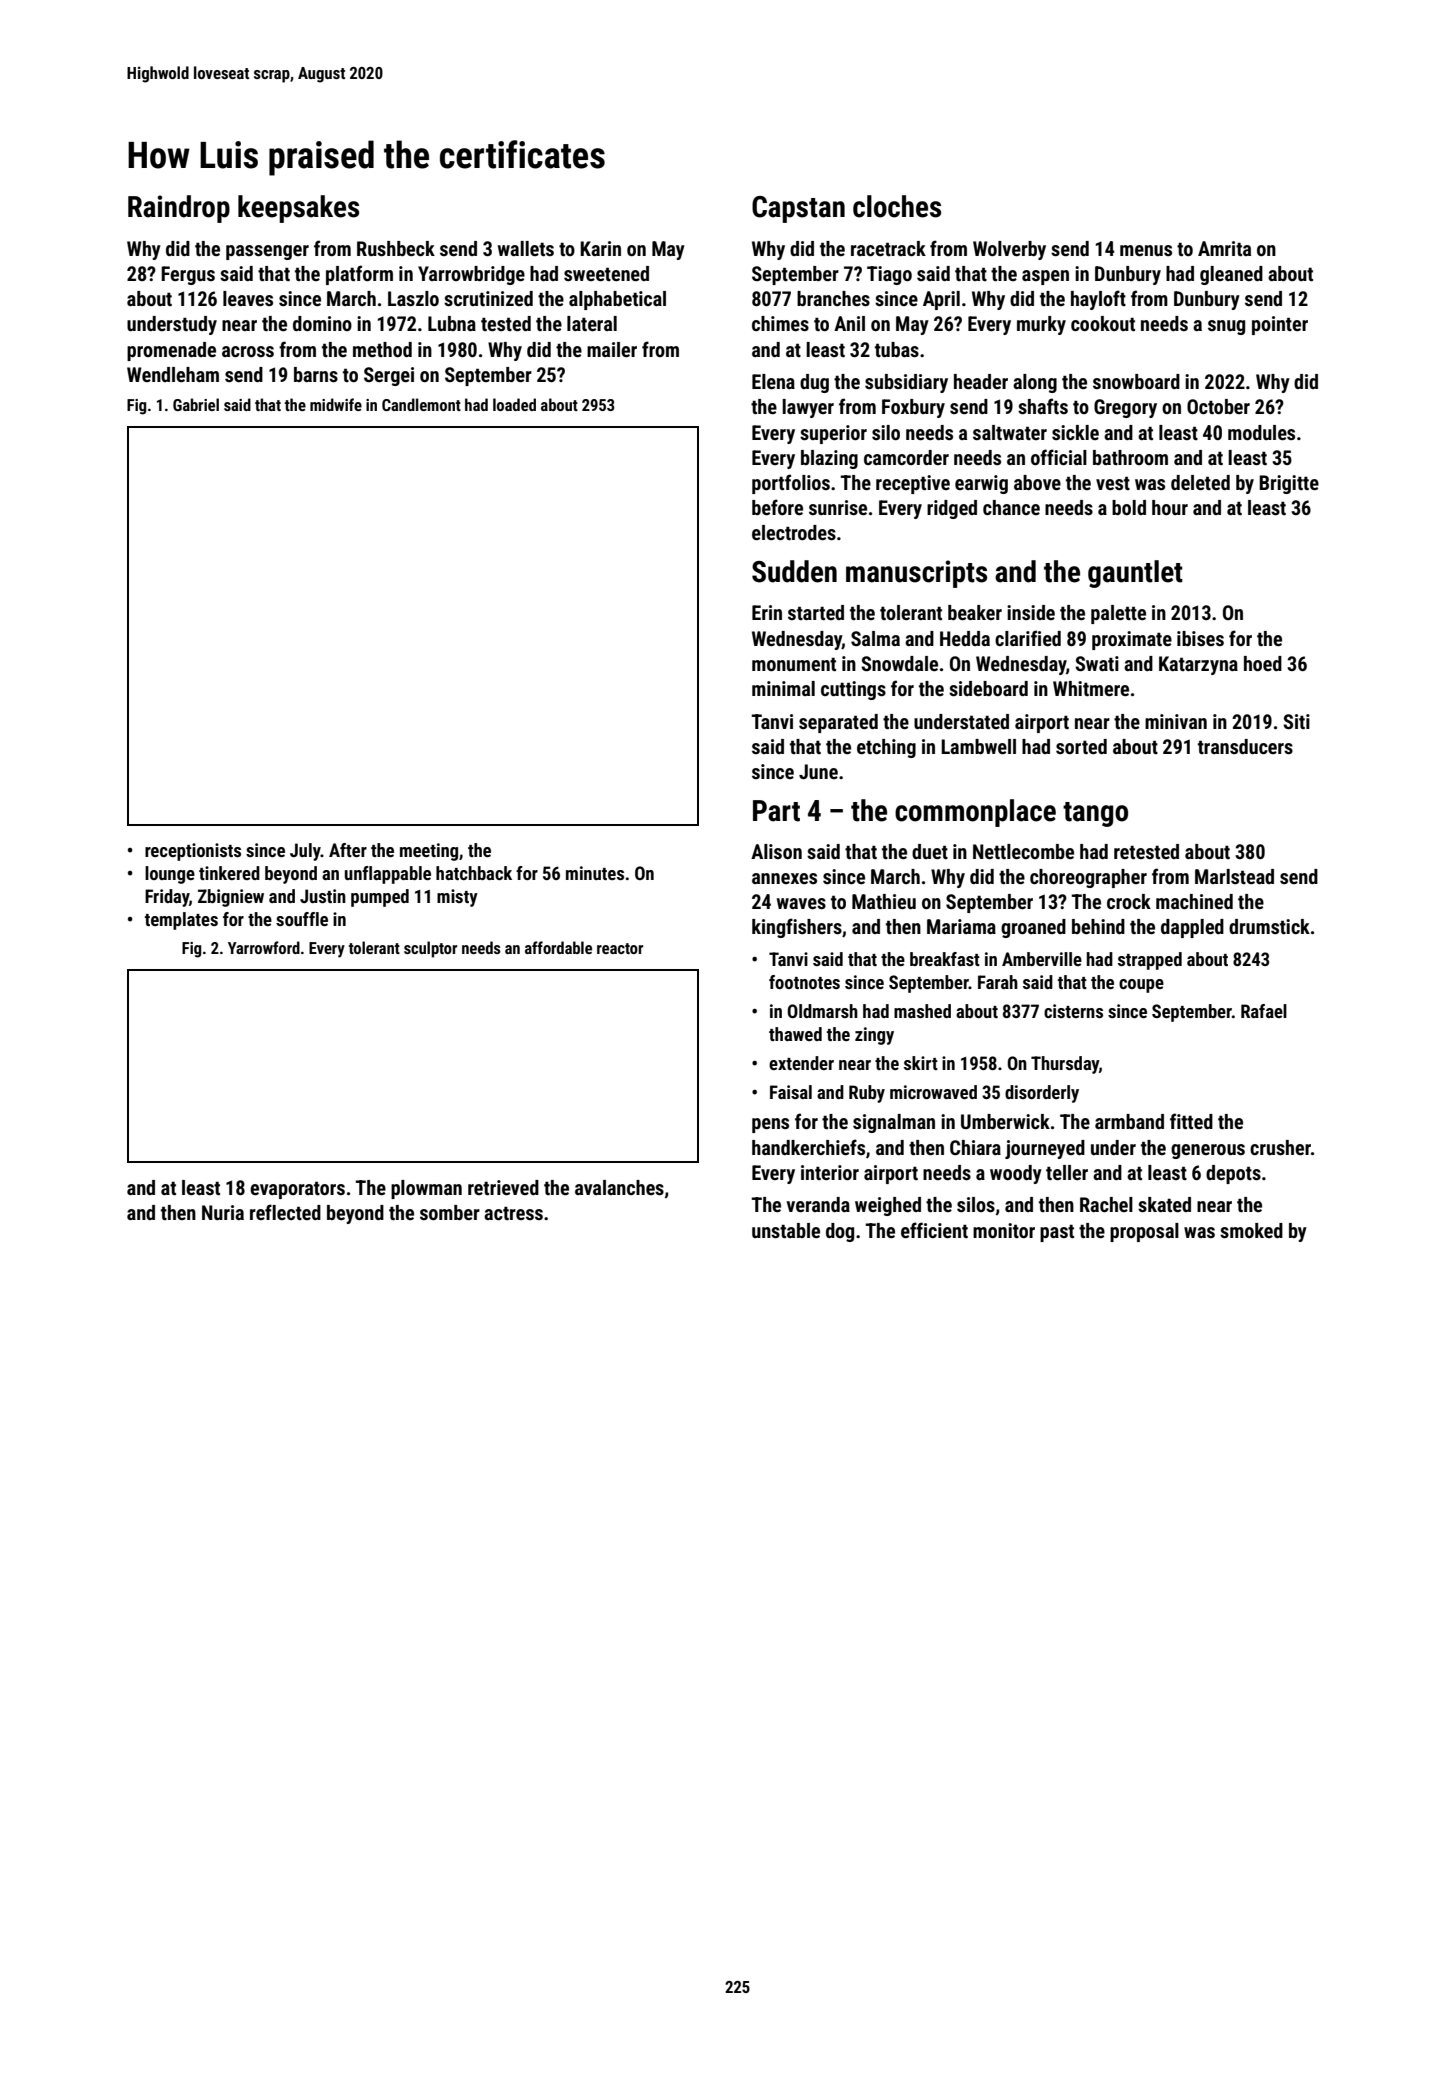  Describe the element at coordinates (897, 206) in the document. I see `cloches` at that location.
